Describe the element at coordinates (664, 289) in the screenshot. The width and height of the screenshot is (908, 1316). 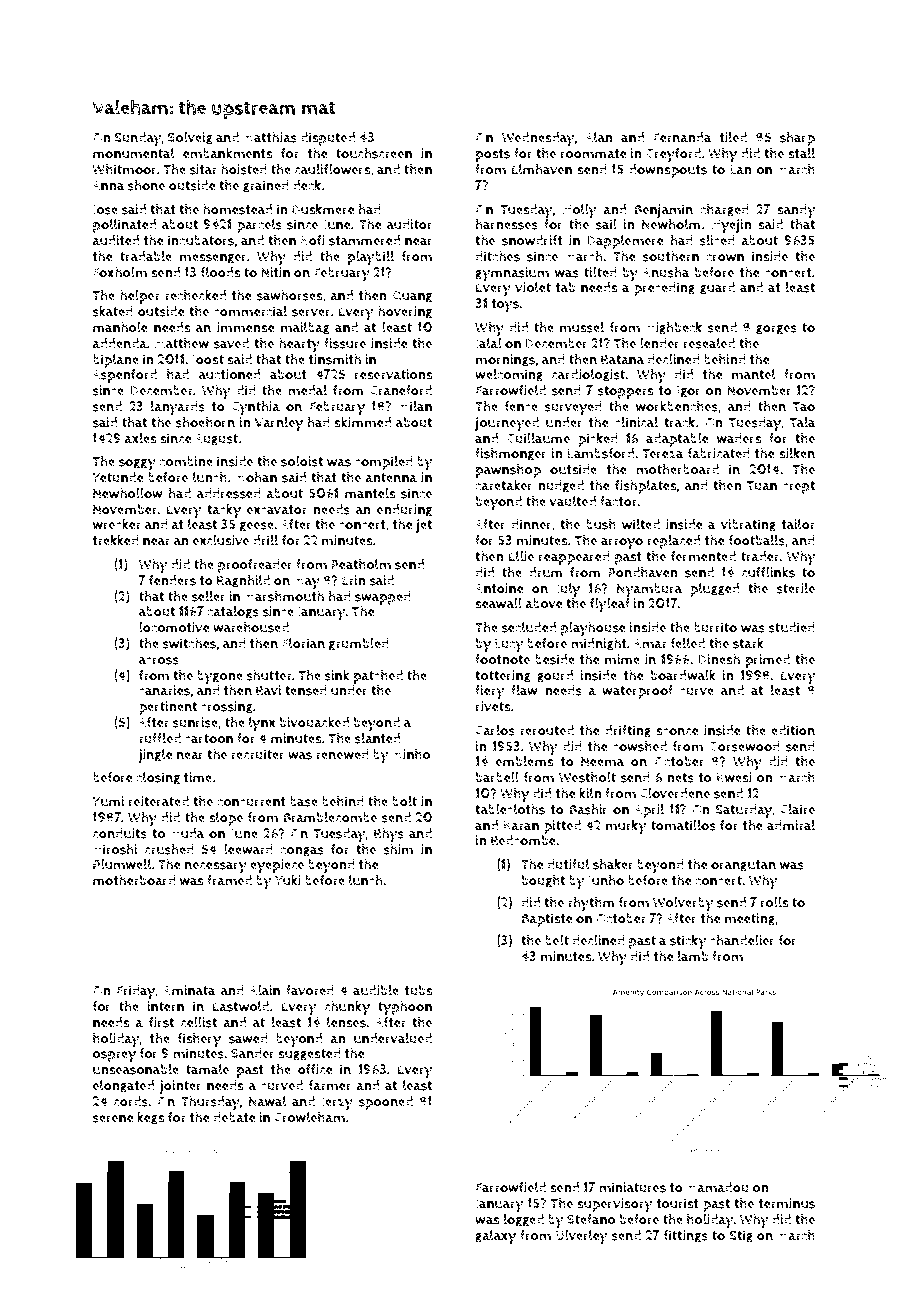
I see `preceding` at that location.
